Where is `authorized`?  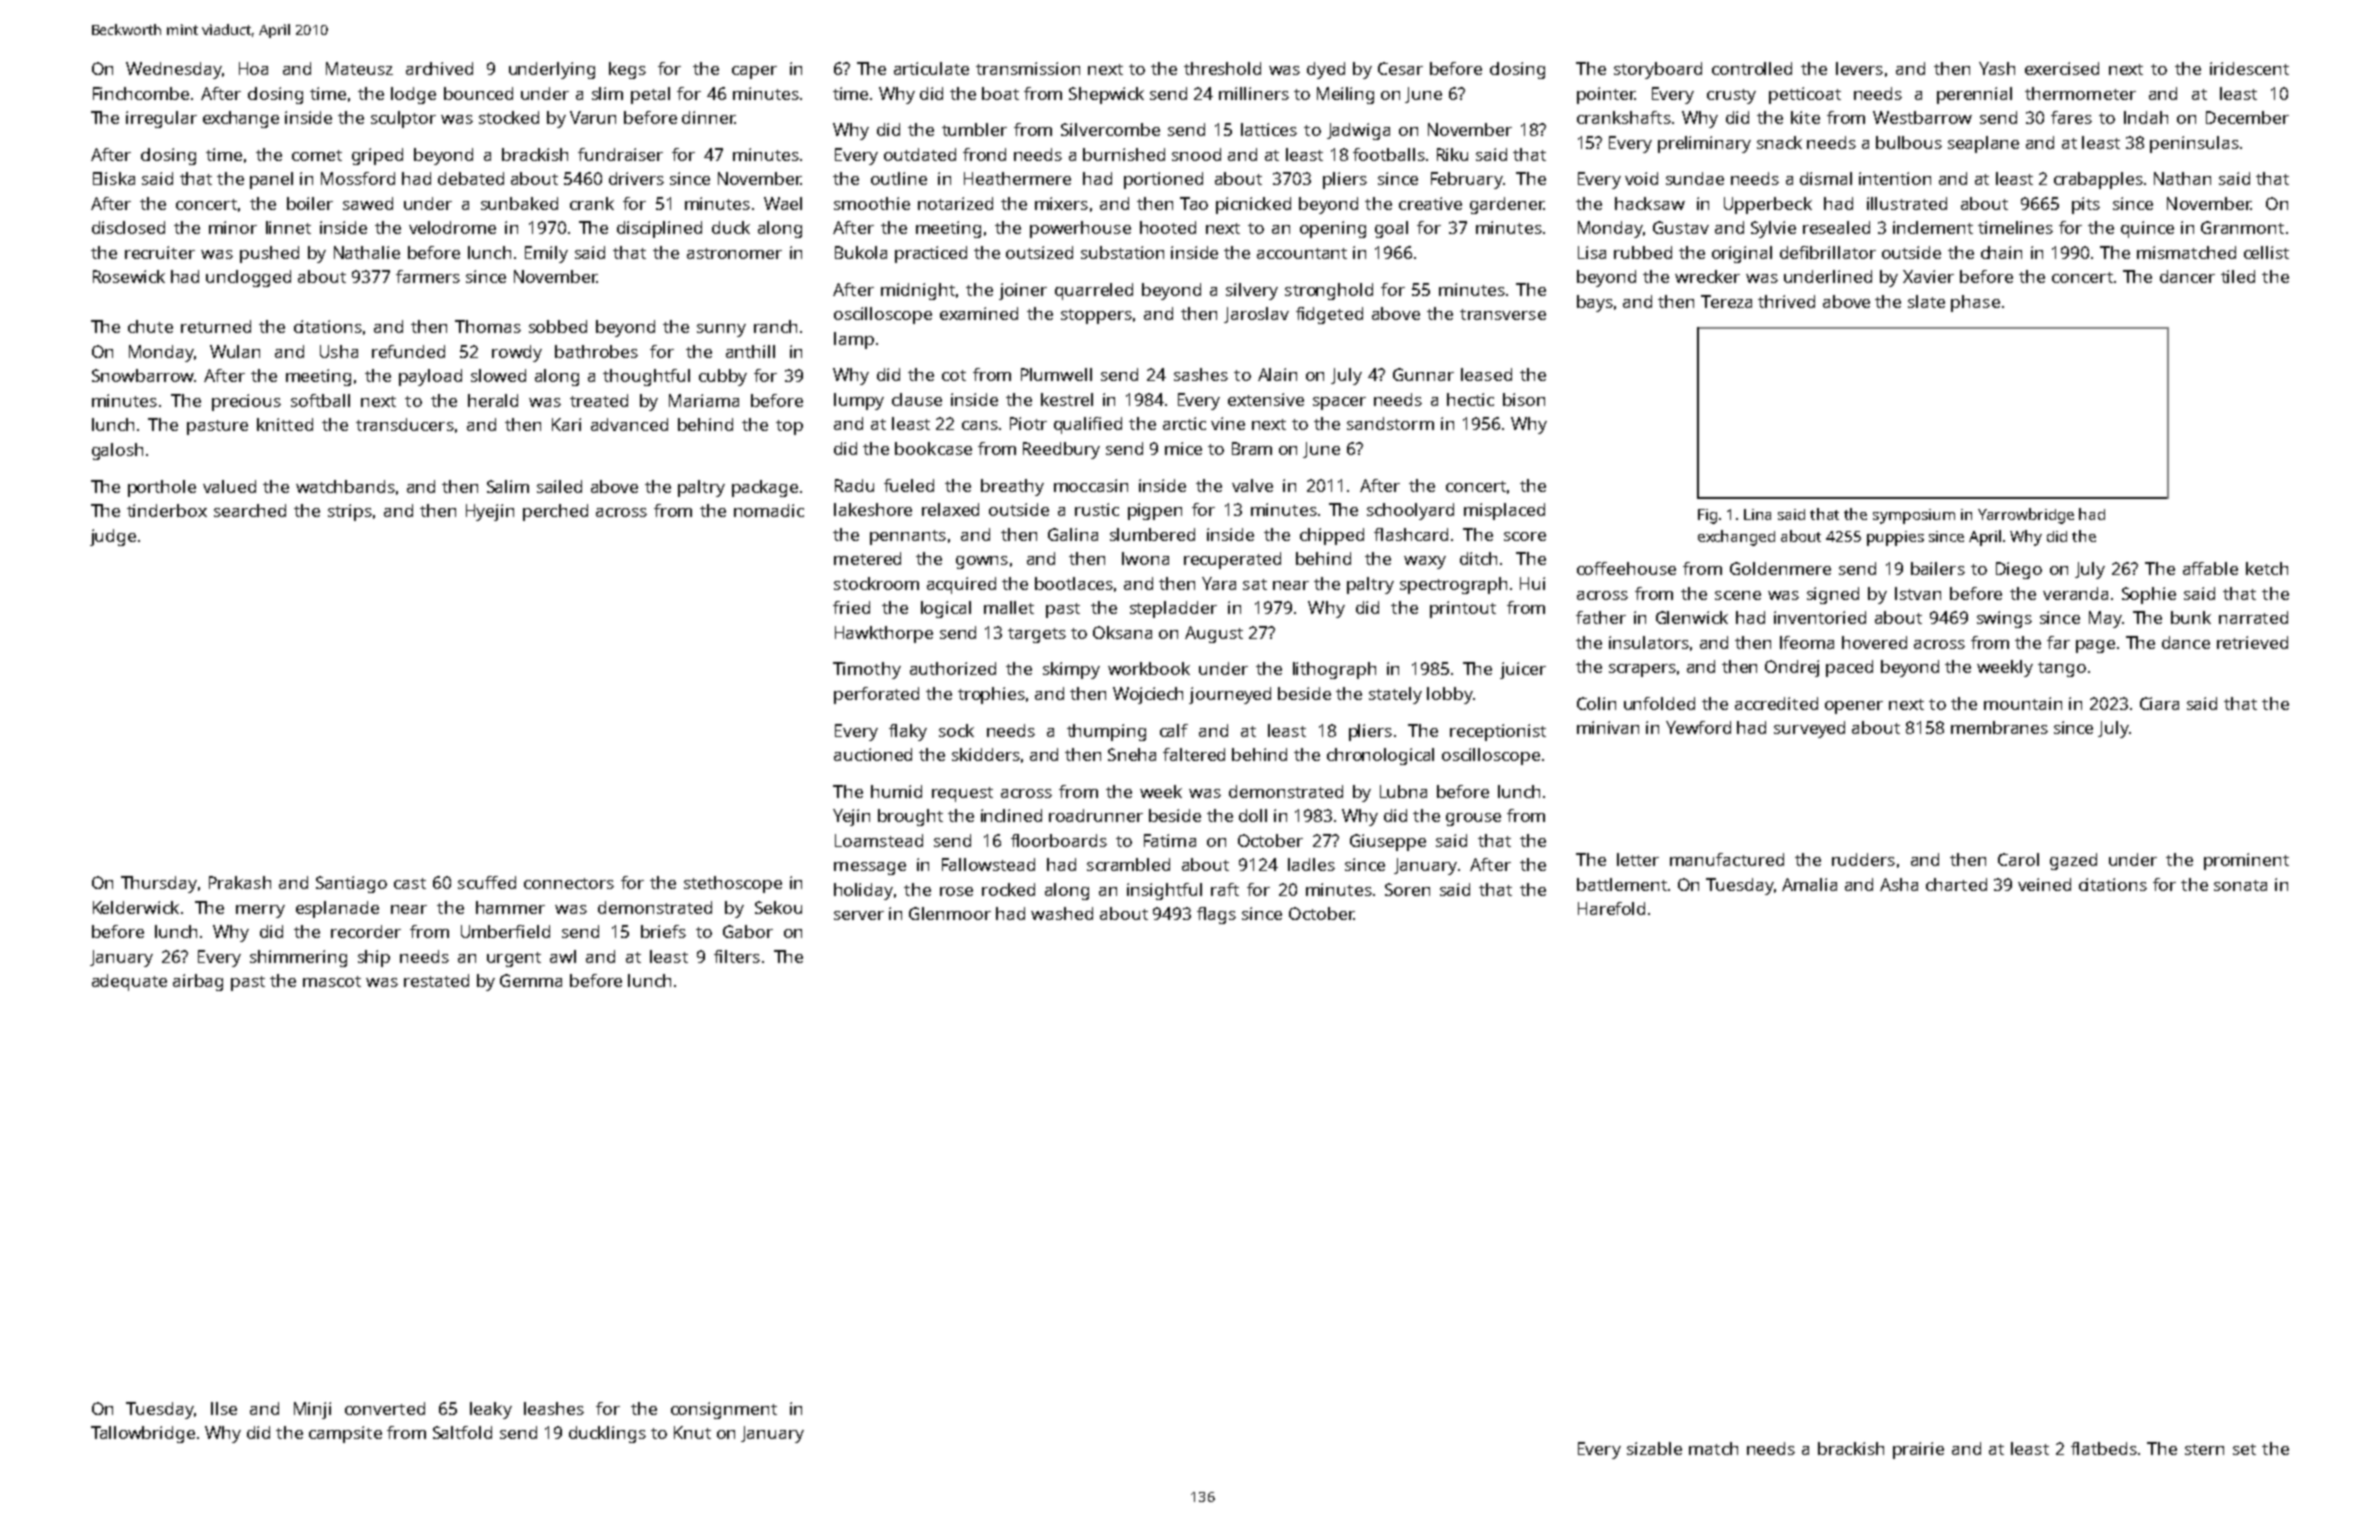
authorized is located at coordinates (953, 668).
